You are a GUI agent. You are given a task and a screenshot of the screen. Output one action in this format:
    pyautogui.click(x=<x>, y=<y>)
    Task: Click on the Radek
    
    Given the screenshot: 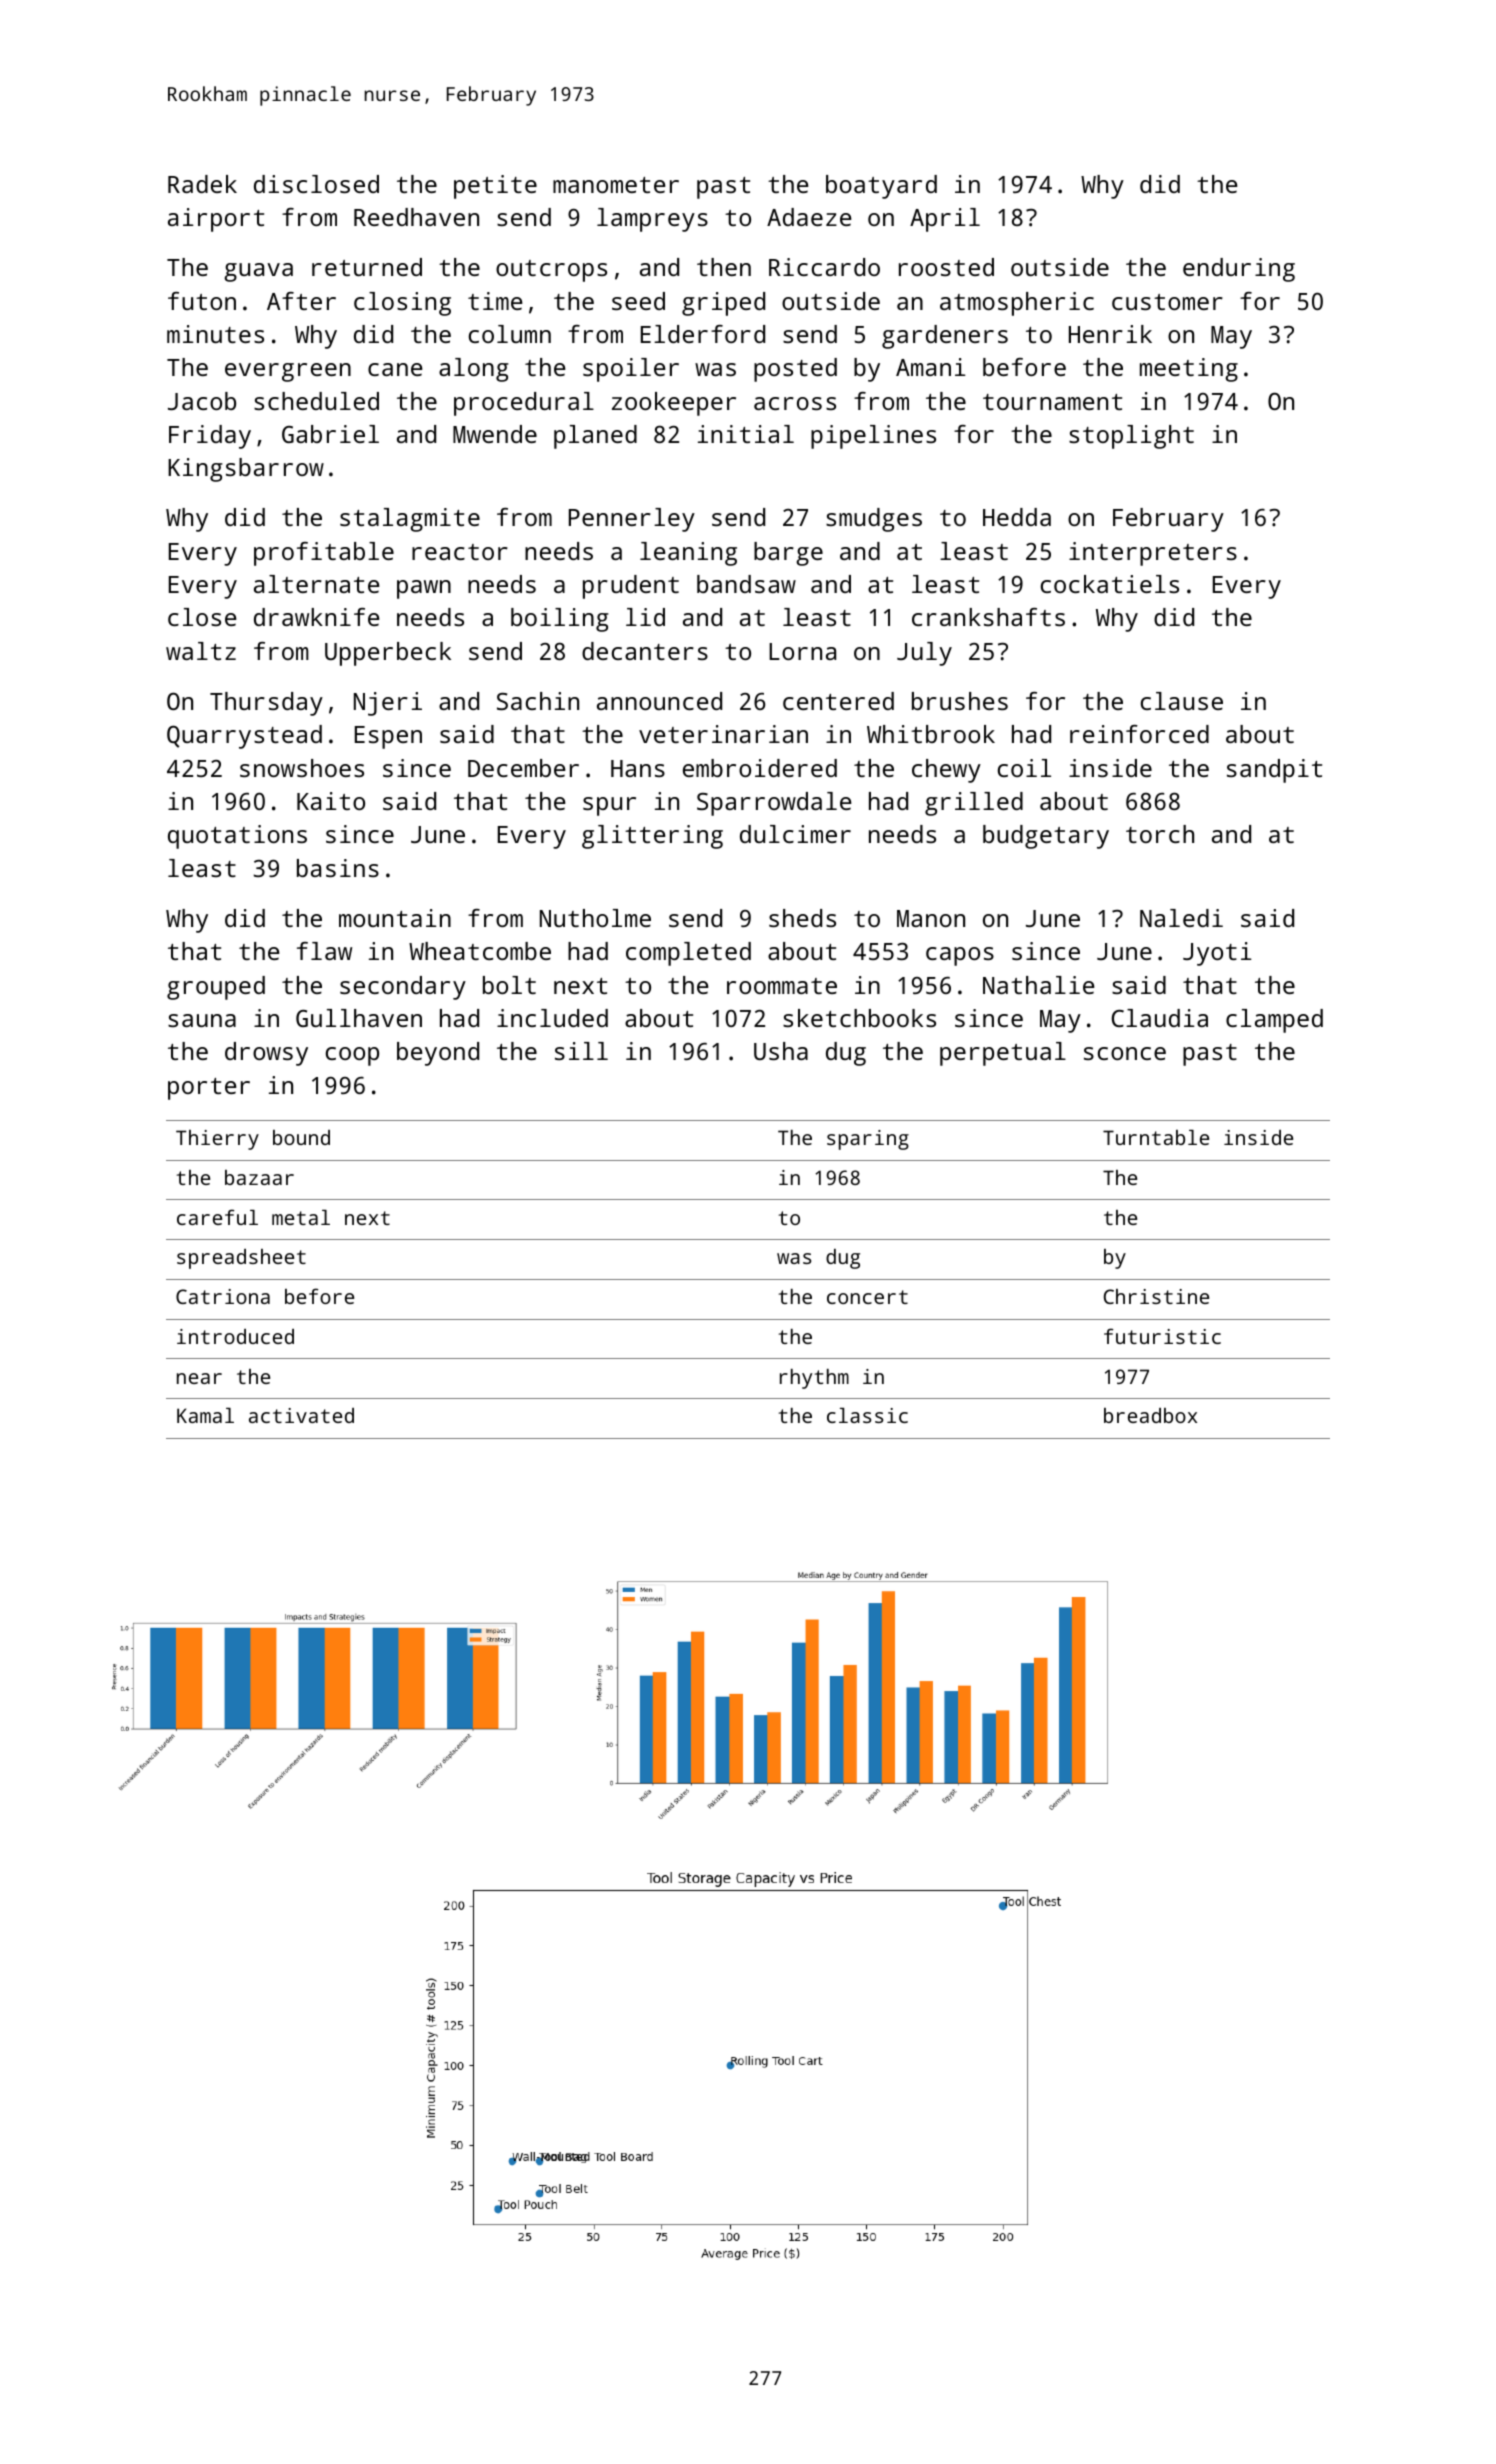 What is the action you would take?
    pyautogui.click(x=202, y=184)
